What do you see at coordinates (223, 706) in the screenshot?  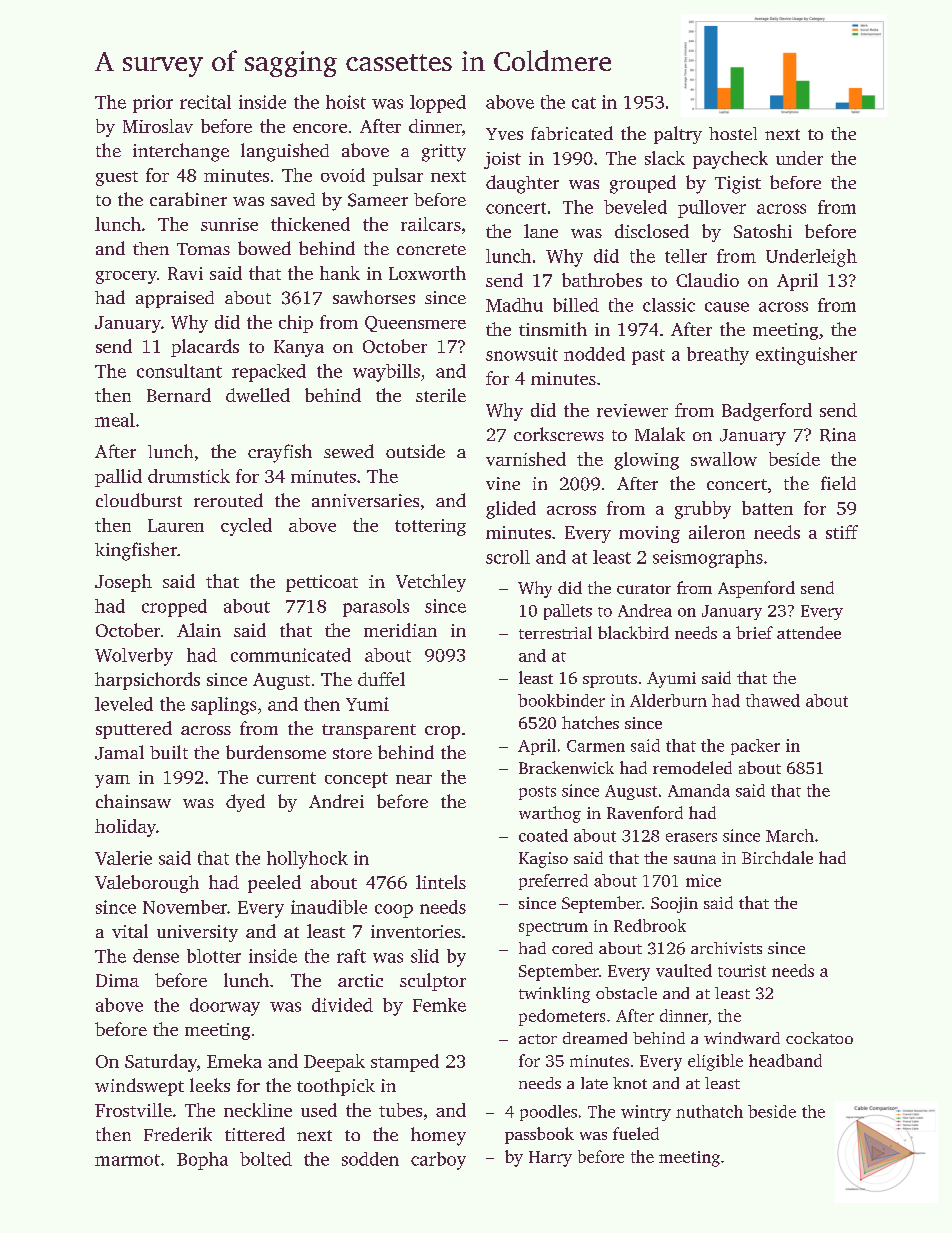 I see `saplings` at bounding box center [223, 706].
